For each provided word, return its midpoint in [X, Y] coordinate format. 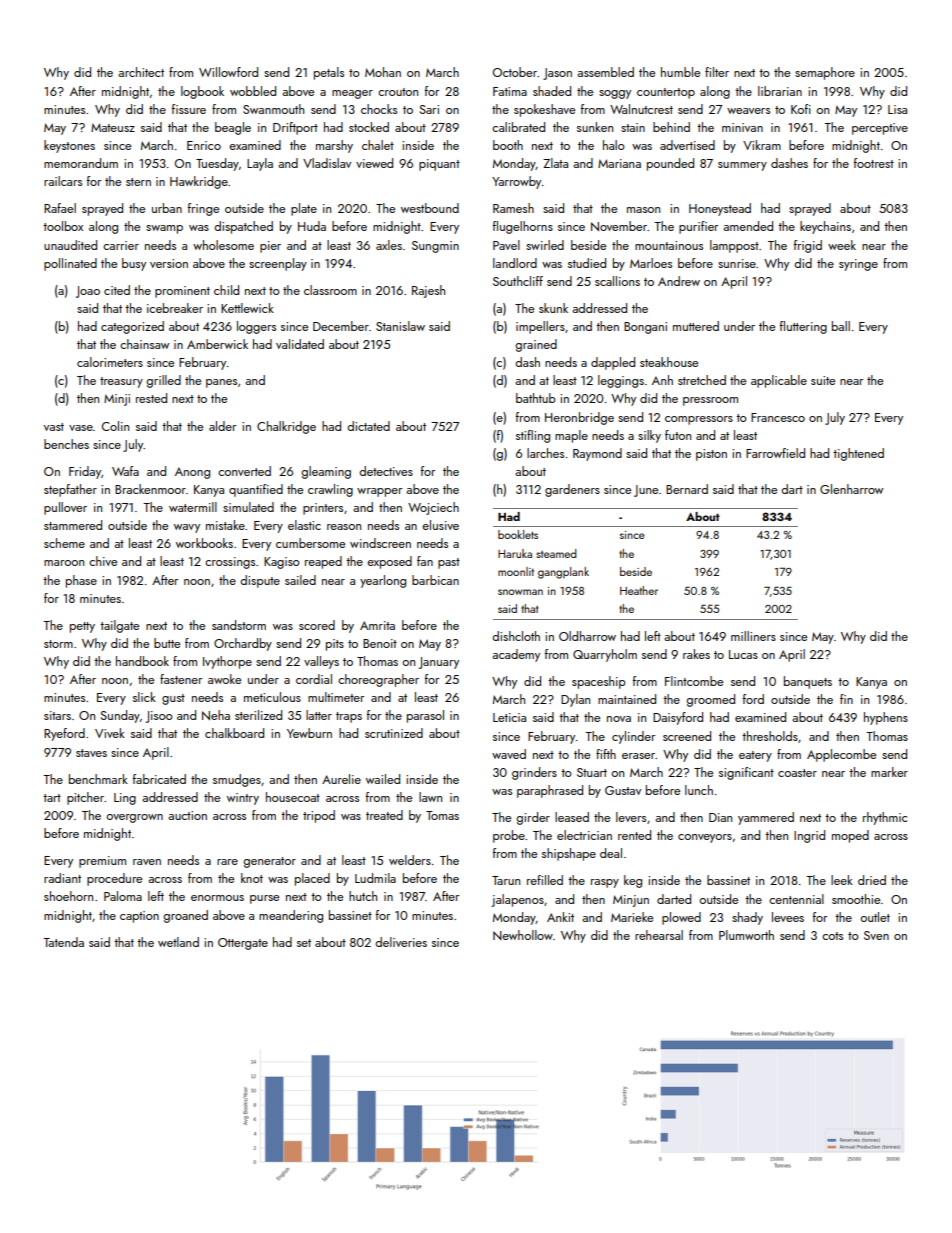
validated [300, 344]
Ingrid [809, 836]
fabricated [159, 779]
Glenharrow [851, 489]
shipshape [569, 854]
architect [141, 72]
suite [823, 380]
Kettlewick [247, 308]
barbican [435, 580]
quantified [256, 490]
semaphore [825, 73]
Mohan [383, 72]
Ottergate [243, 944]
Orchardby [243, 644]
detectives [386, 471]
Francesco [778, 417]
